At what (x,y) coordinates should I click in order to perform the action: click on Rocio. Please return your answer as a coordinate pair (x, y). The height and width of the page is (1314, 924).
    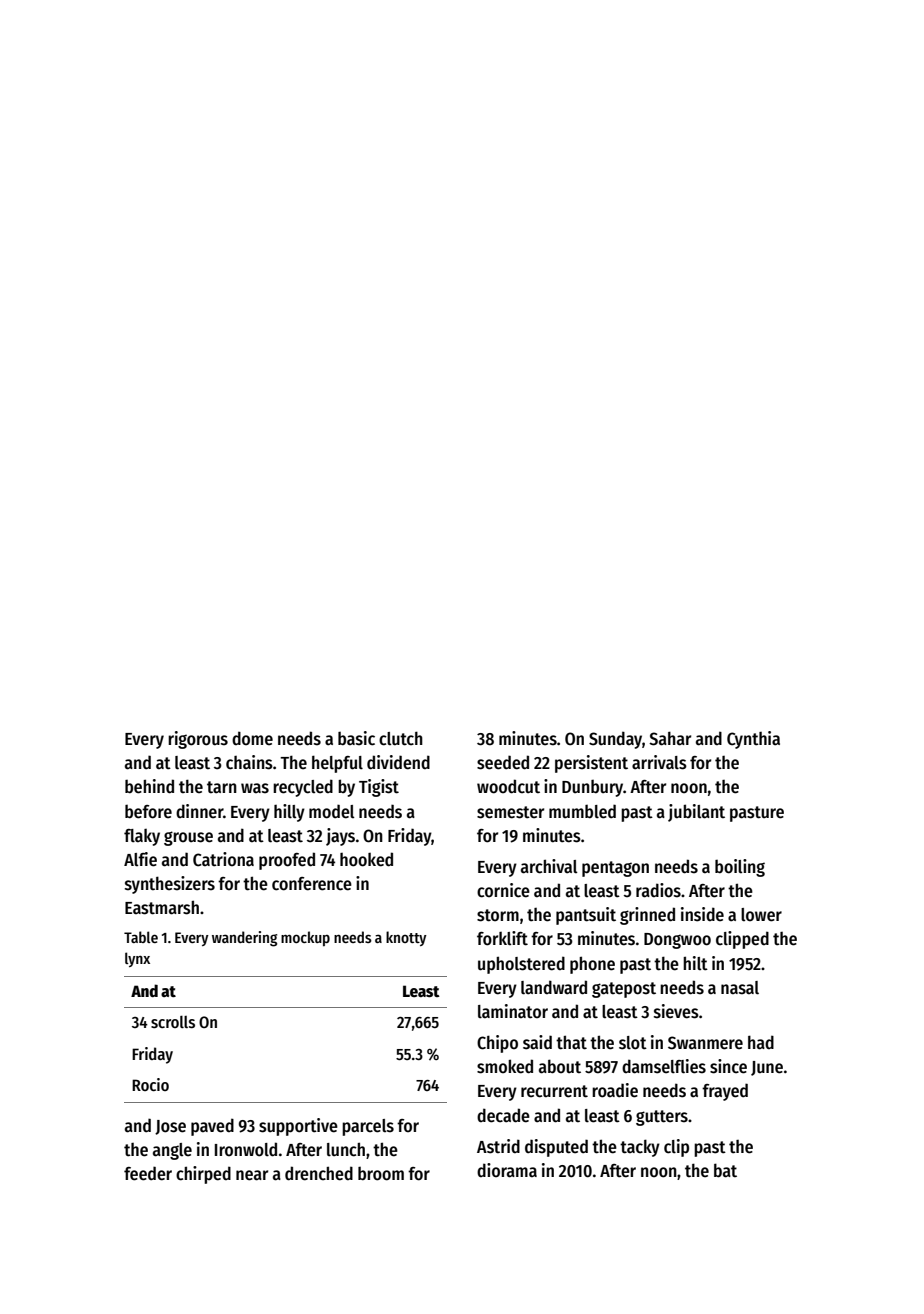
    Looking at the image, I should click on (150, 1084).
